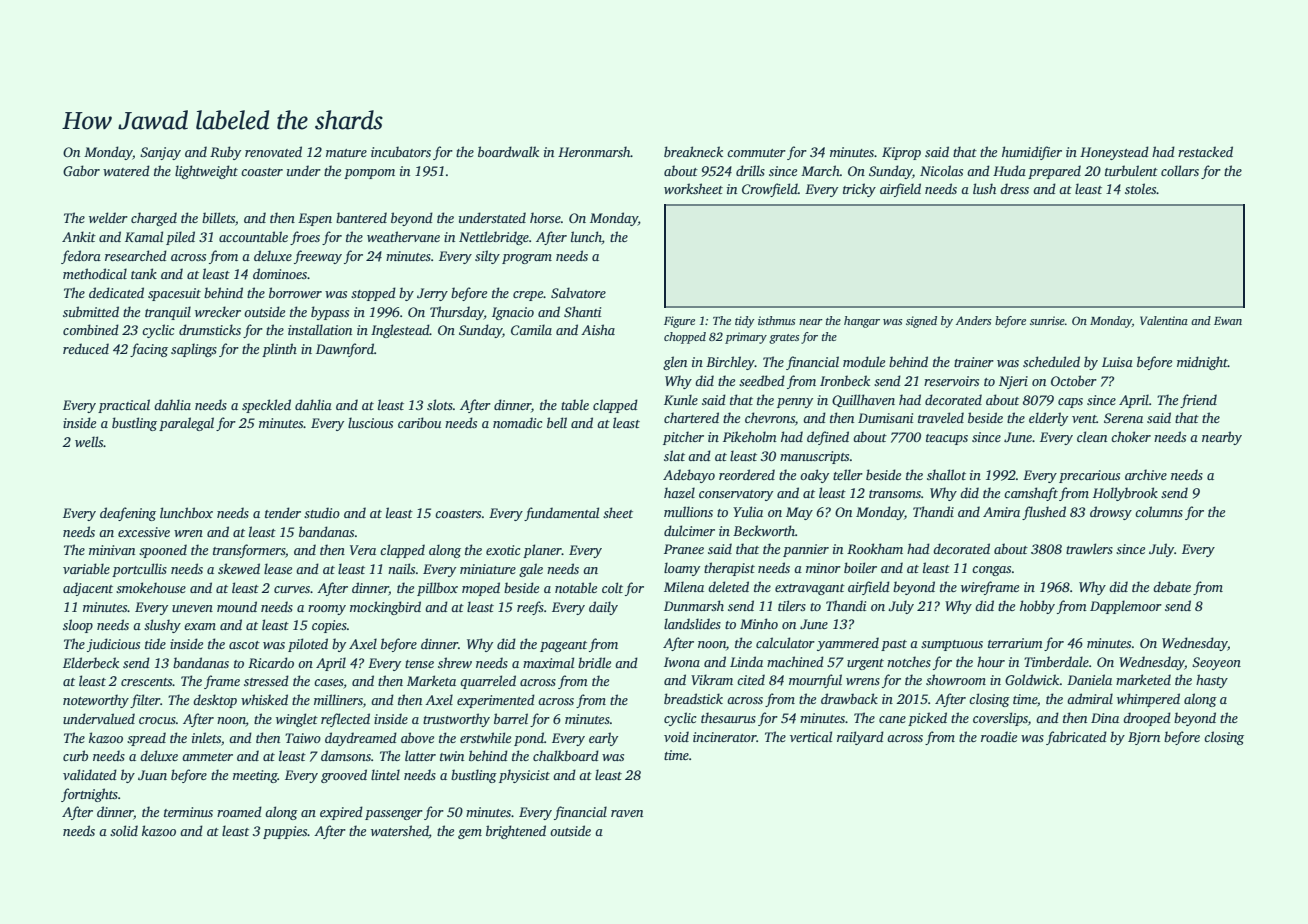 The image size is (1308, 924). What do you see at coordinates (255, 776) in the screenshot?
I see `meeting` at bounding box center [255, 776].
